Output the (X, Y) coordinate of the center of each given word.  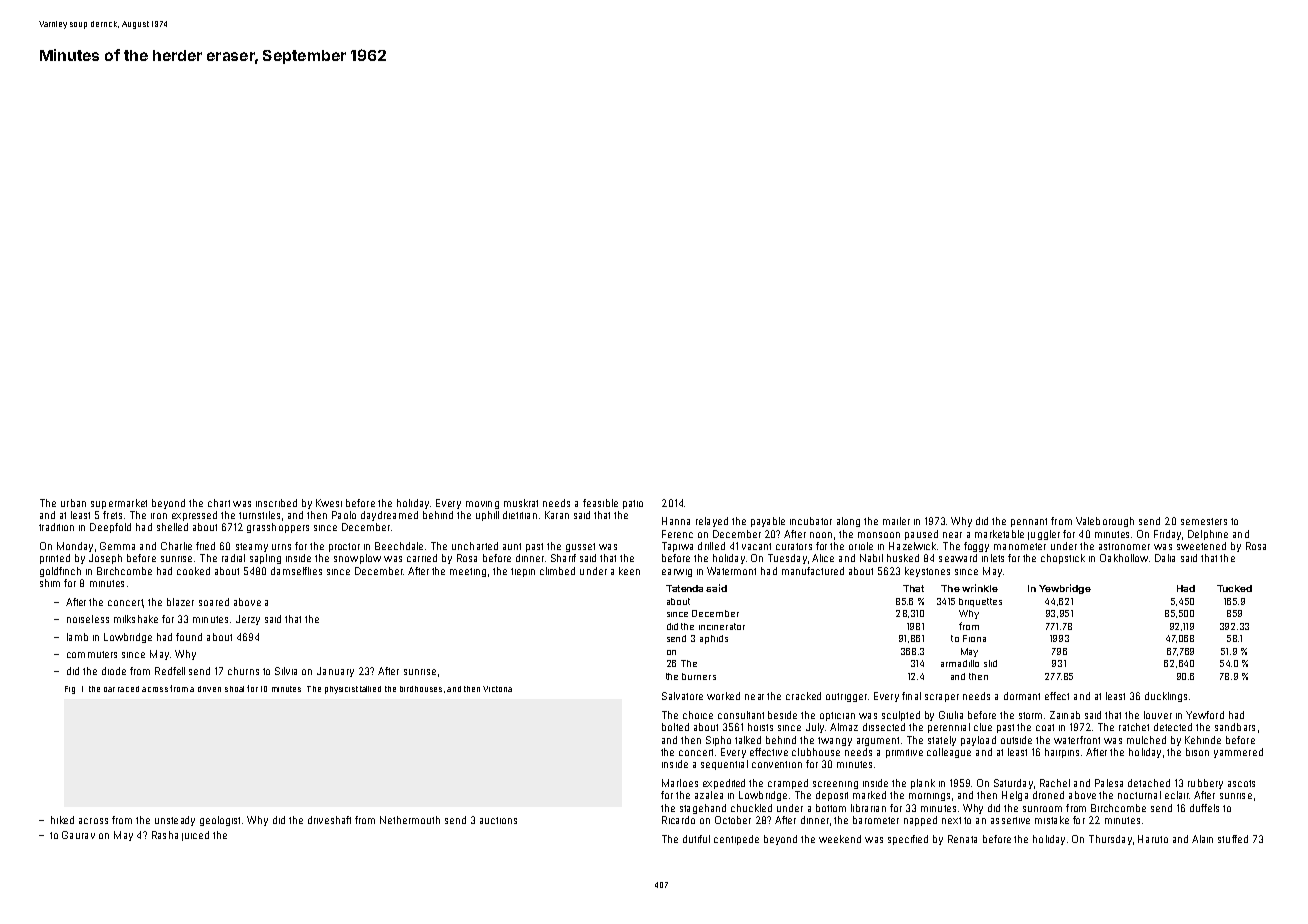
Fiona (974, 638)
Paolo (344, 515)
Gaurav (78, 835)
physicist (341, 690)
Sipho (718, 741)
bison (1197, 752)
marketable (999, 534)
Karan (557, 515)
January (335, 672)
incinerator (722, 626)
